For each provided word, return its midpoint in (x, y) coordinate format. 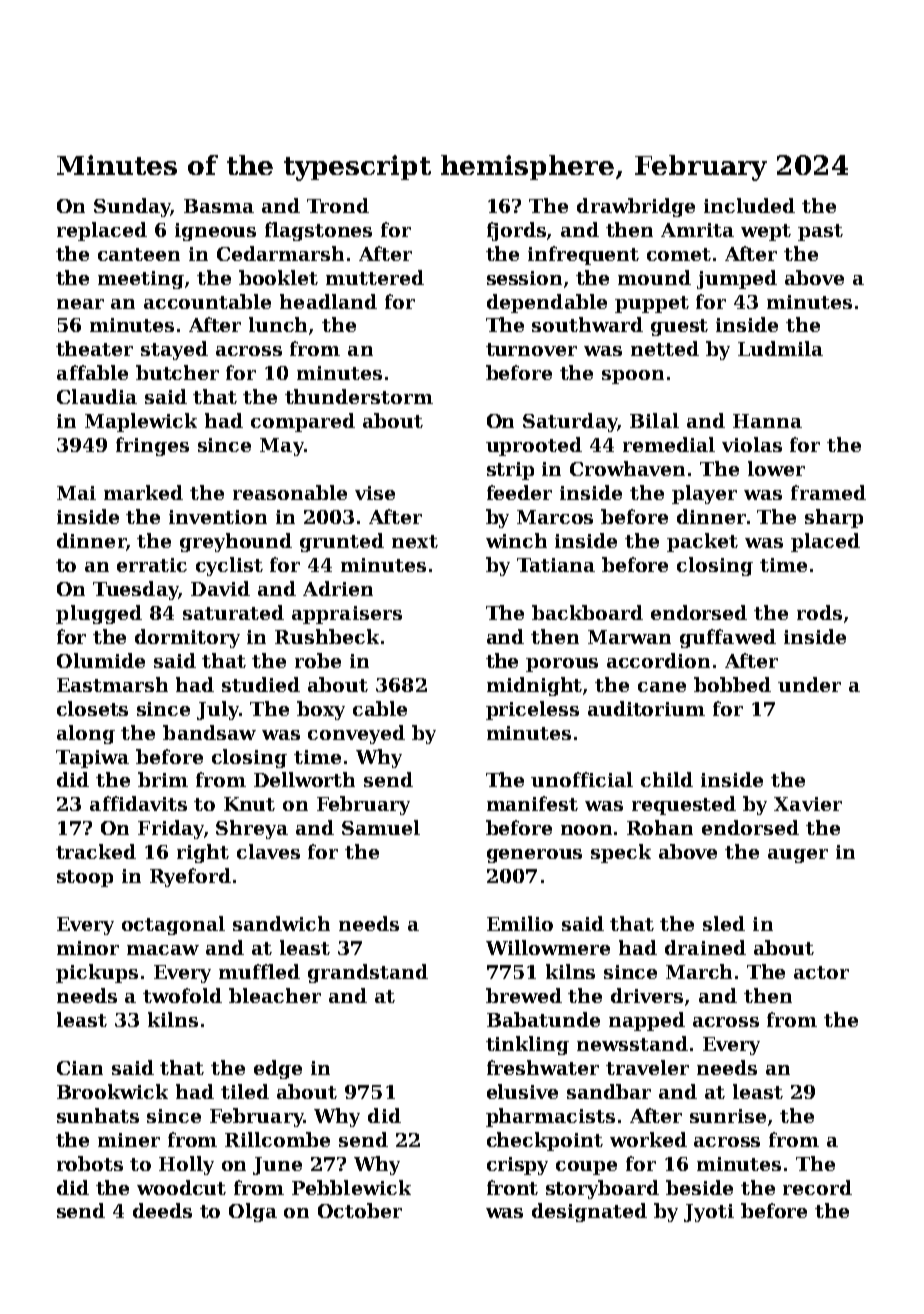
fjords (516, 231)
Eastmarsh (112, 684)
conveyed (356, 734)
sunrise (728, 1116)
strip (510, 471)
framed (828, 492)
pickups (97, 973)
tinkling (527, 1045)
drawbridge (636, 207)
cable (380, 708)
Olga (253, 1212)
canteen (139, 254)
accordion (658, 660)
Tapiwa (92, 759)
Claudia (97, 396)
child (667, 779)
